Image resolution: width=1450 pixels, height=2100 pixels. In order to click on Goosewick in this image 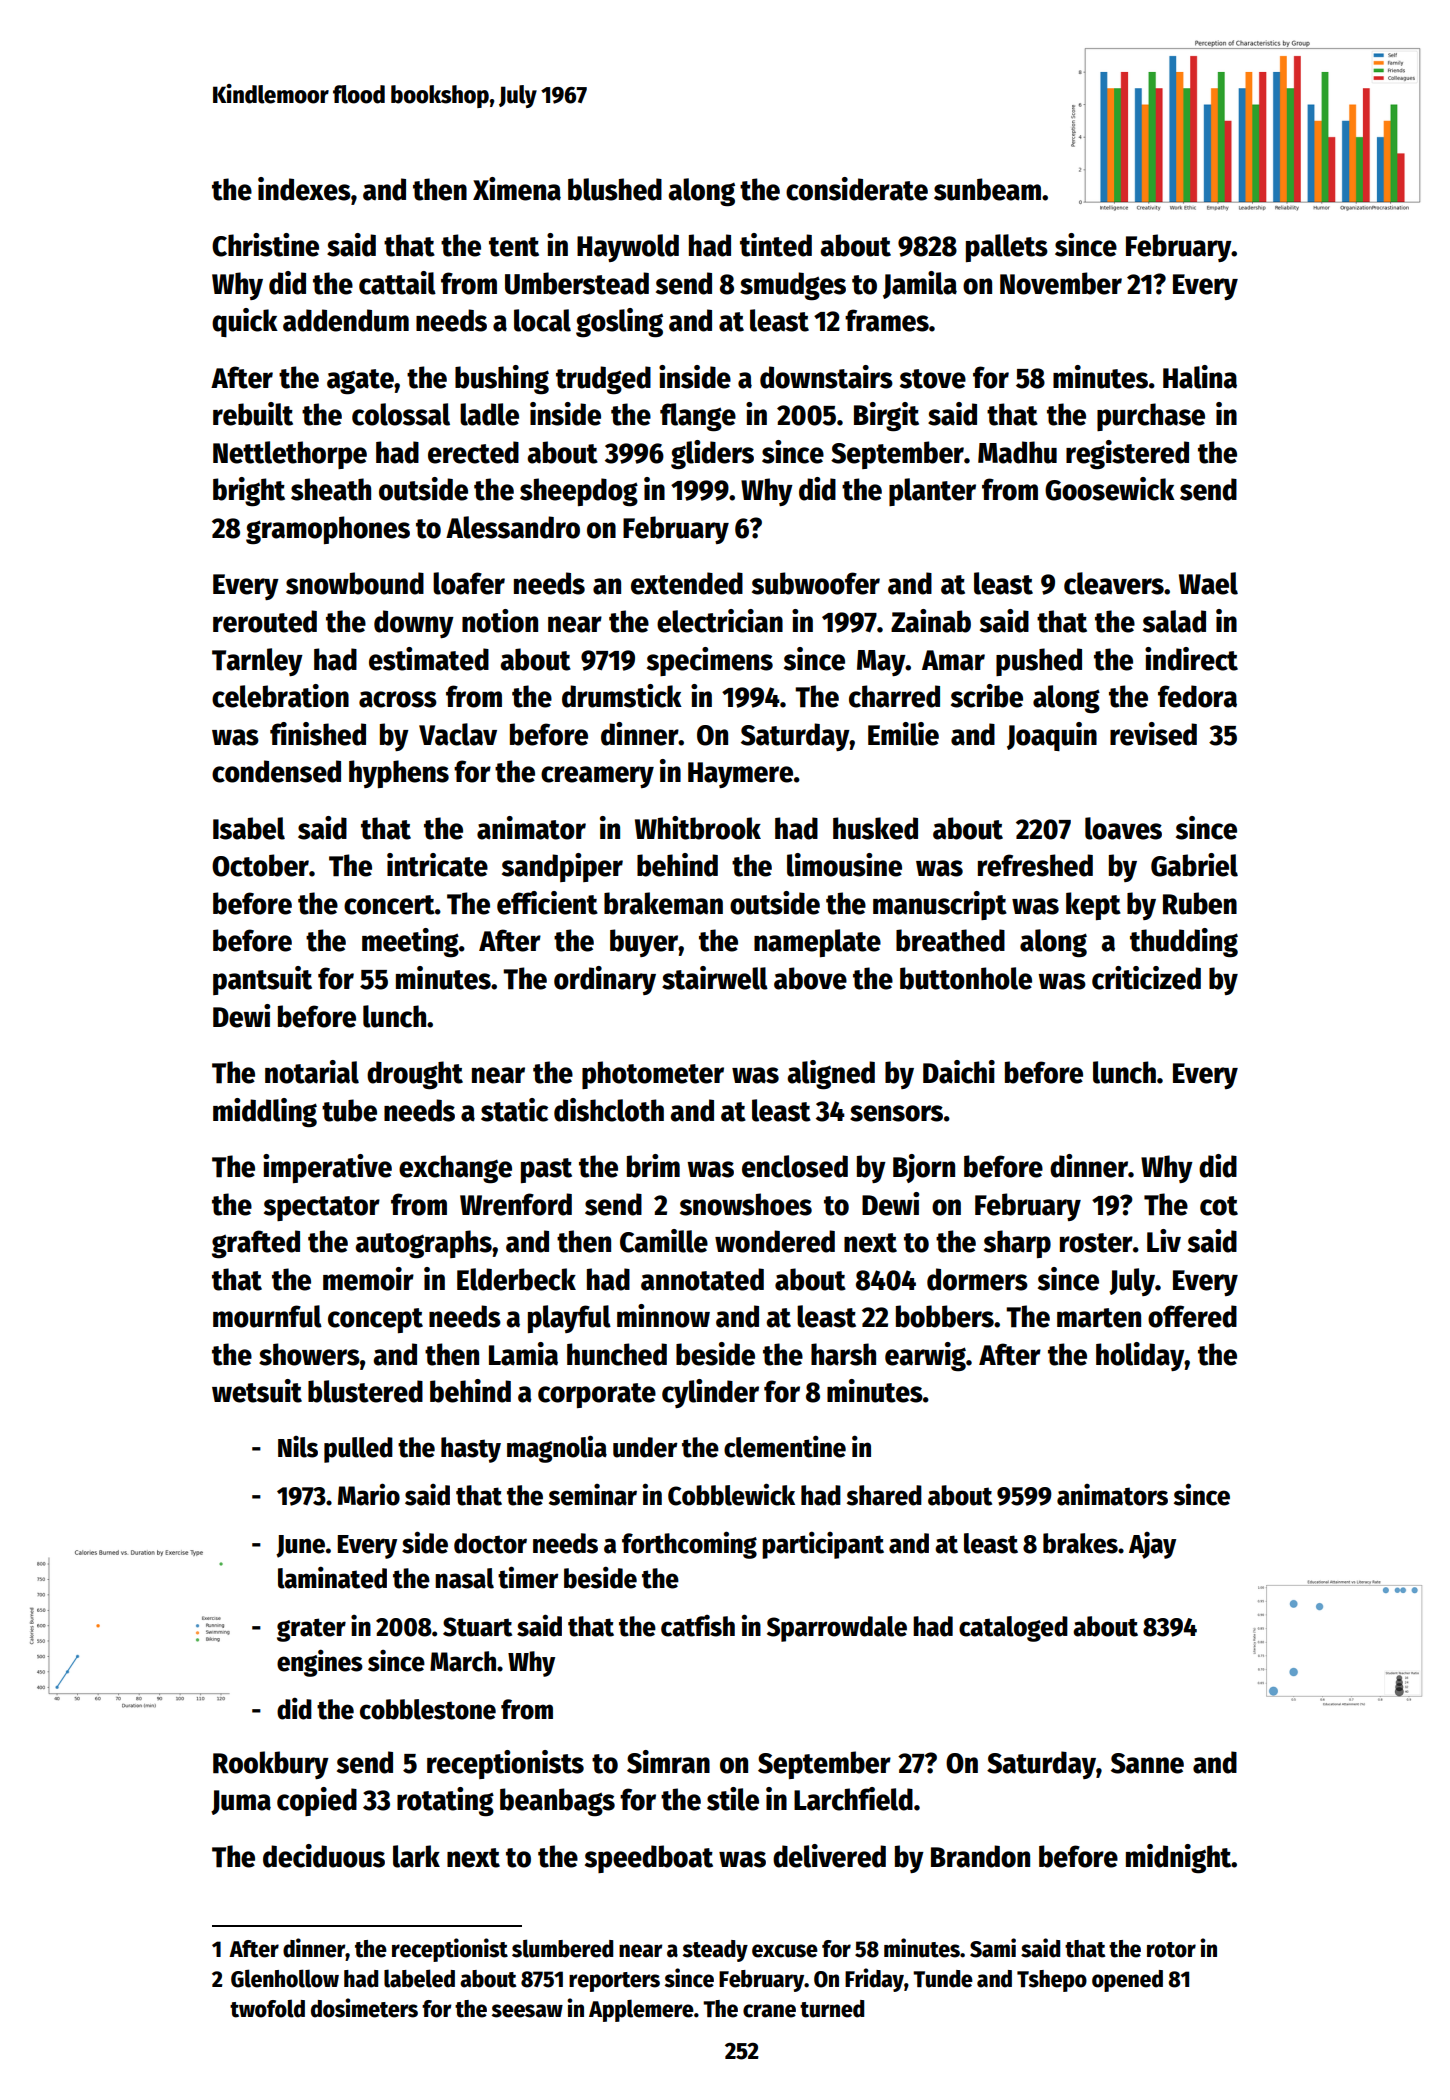, I will do `click(1110, 489)`.
